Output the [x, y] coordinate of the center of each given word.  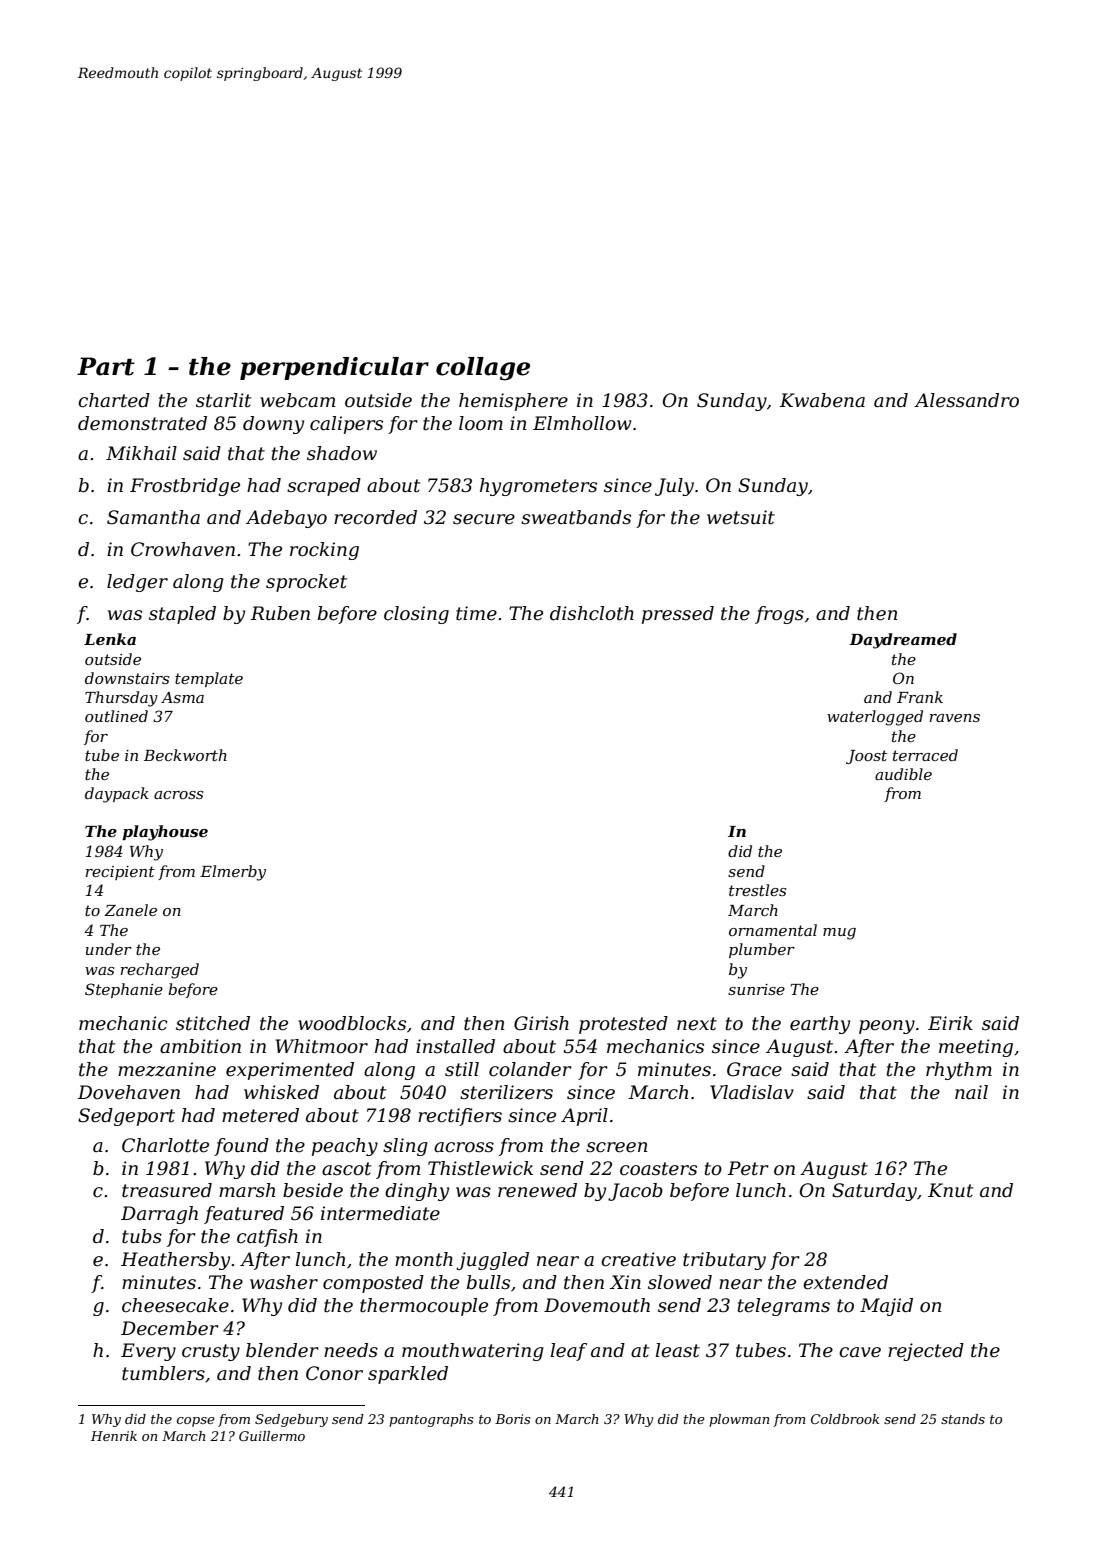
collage [483, 369]
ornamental [773, 930]
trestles [757, 890]
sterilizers [506, 1092]
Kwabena [822, 400]
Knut [951, 1190]
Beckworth [185, 755]
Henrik [114, 1436]
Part [106, 366]
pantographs [431, 1420]
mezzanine [167, 1069]
